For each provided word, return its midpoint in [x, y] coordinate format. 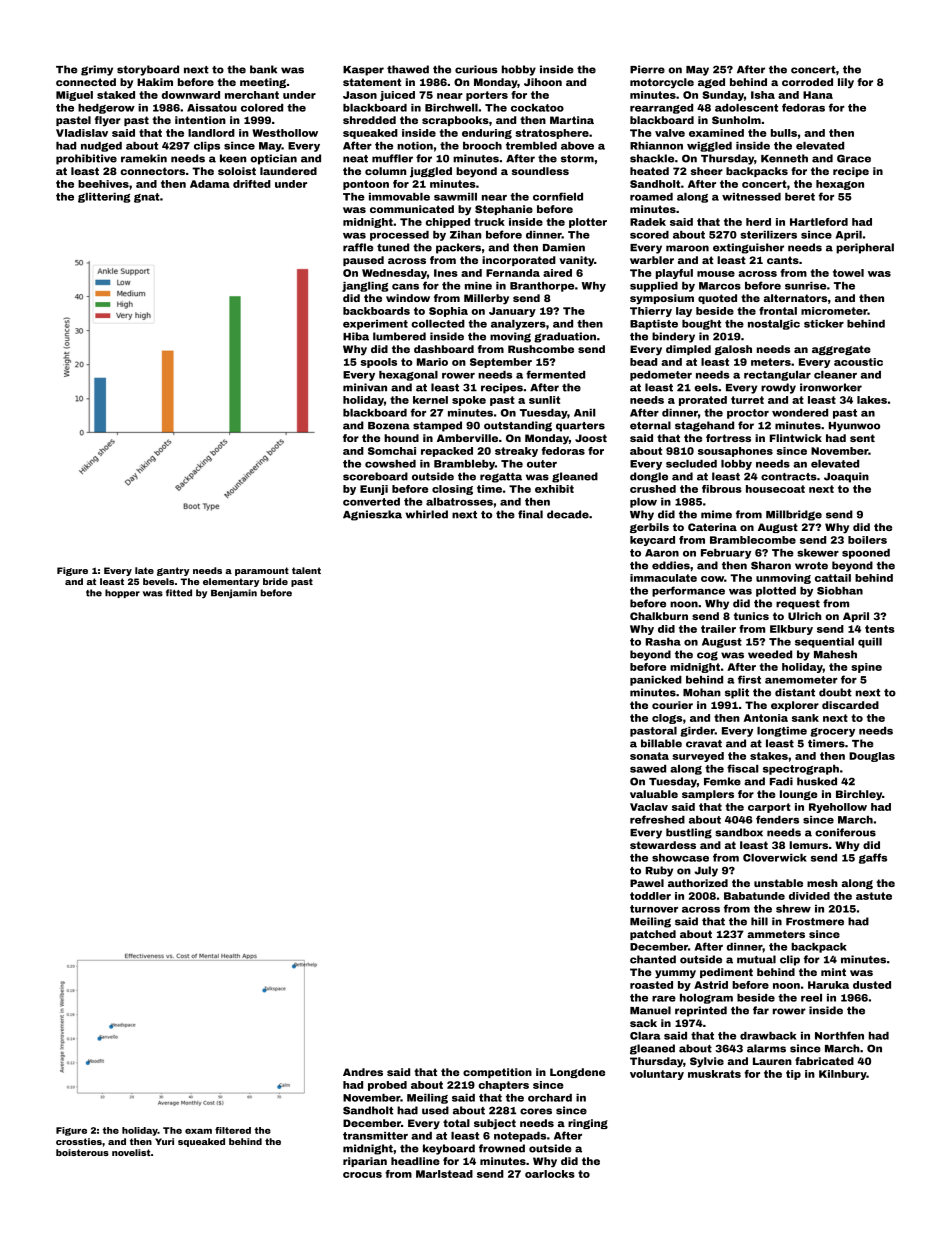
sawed [648, 769]
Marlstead [444, 1174]
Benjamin [234, 593]
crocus [362, 1175]
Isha [763, 95]
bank [263, 69]
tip [793, 1075]
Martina [572, 120]
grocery [832, 732]
